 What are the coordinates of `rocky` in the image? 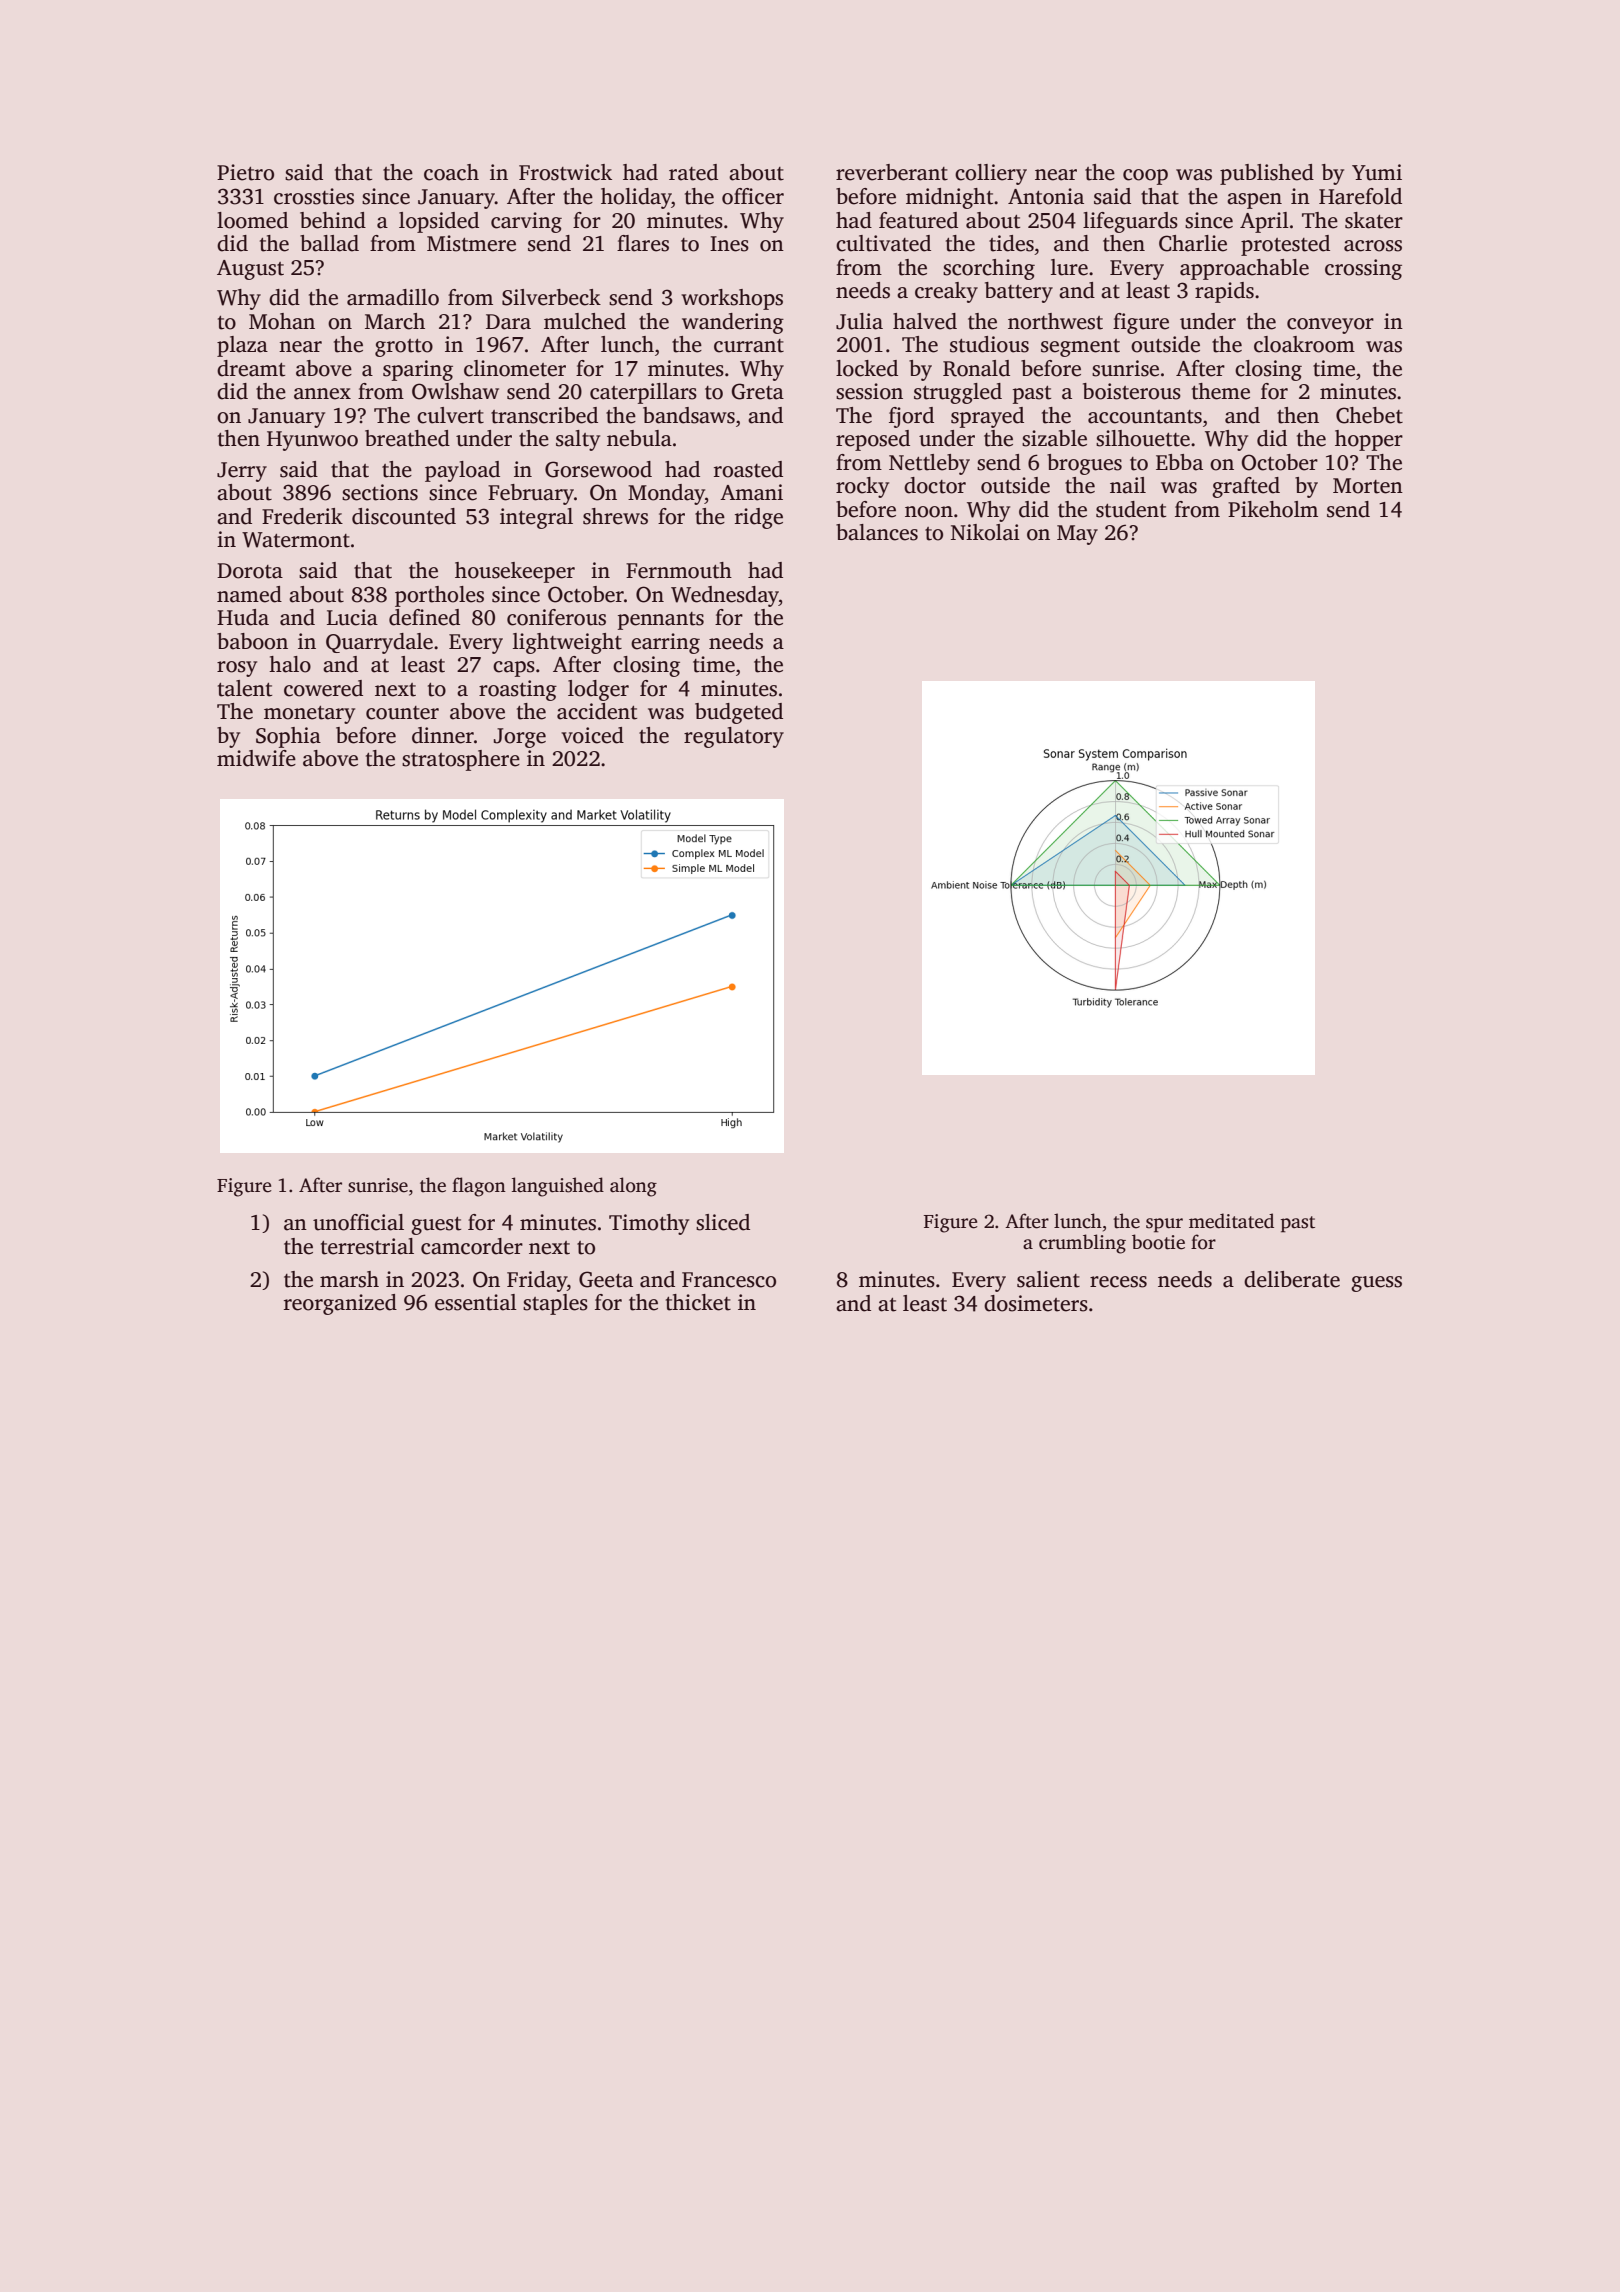 It's located at (862, 487).
